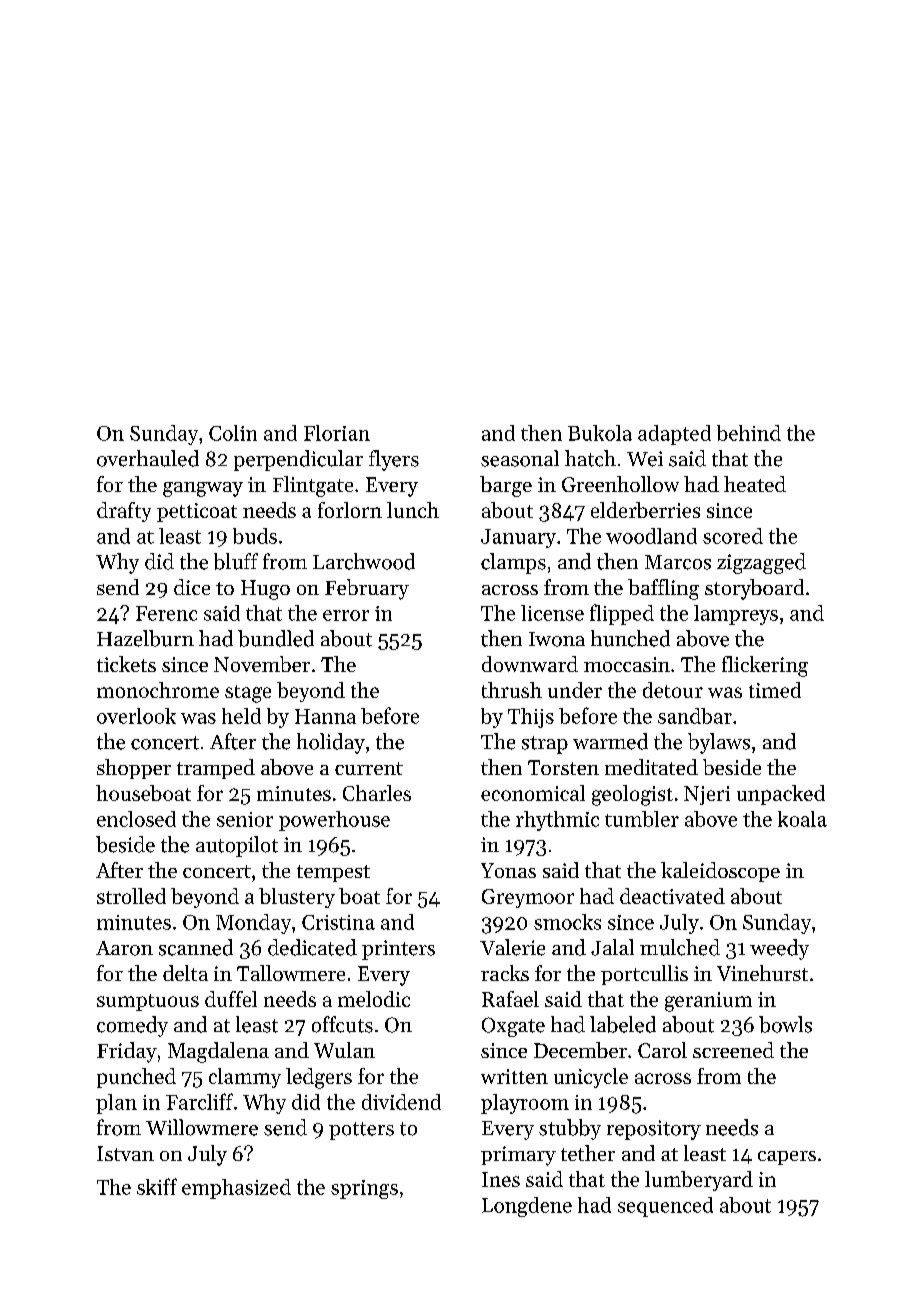  What do you see at coordinates (775, 690) in the image?
I see `timed` at bounding box center [775, 690].
